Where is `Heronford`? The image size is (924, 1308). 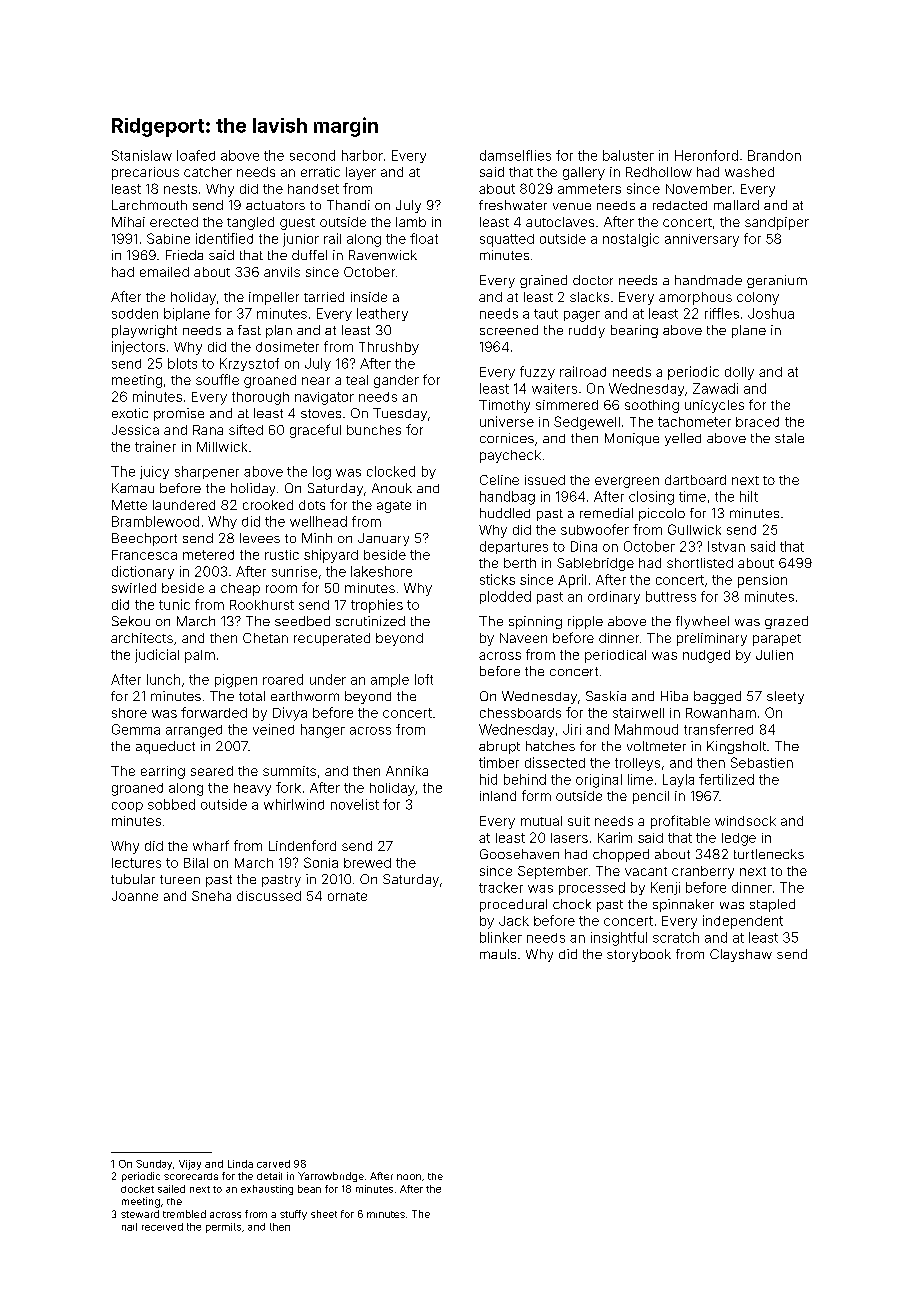 Heronford is located at coordinates (706, 155).
